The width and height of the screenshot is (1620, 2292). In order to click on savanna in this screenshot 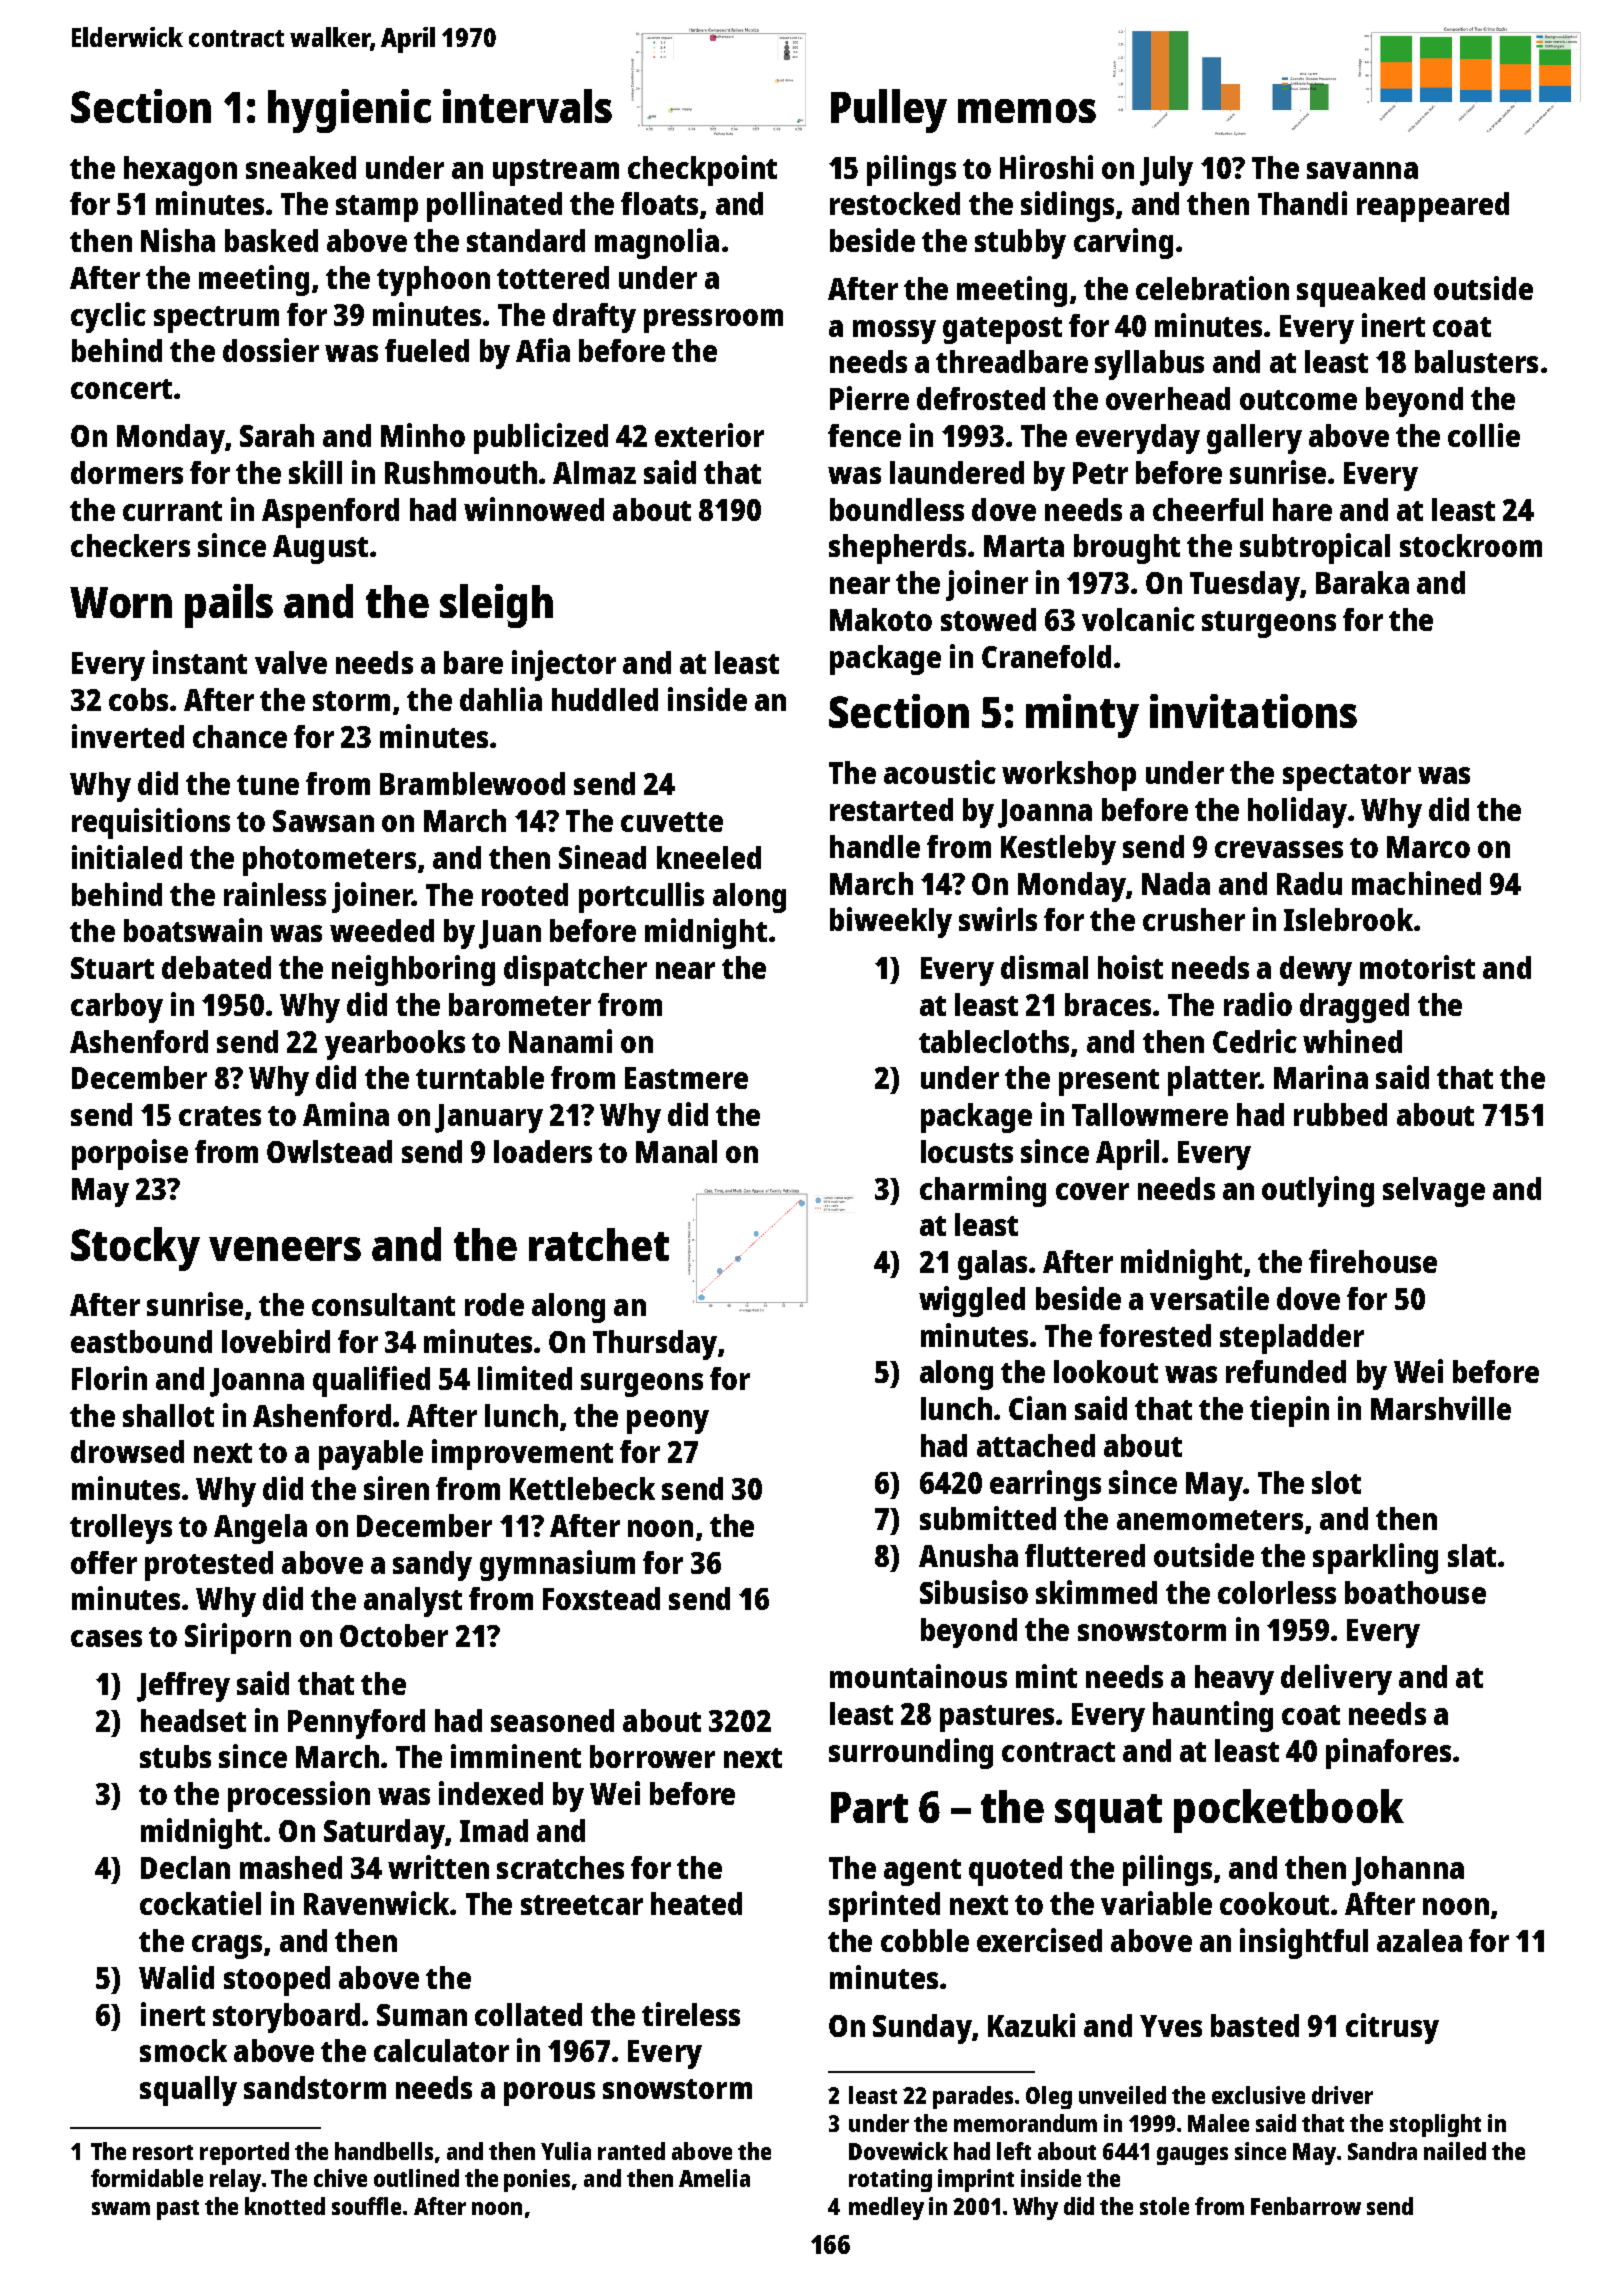, I will do `click(1362, 170)`.
